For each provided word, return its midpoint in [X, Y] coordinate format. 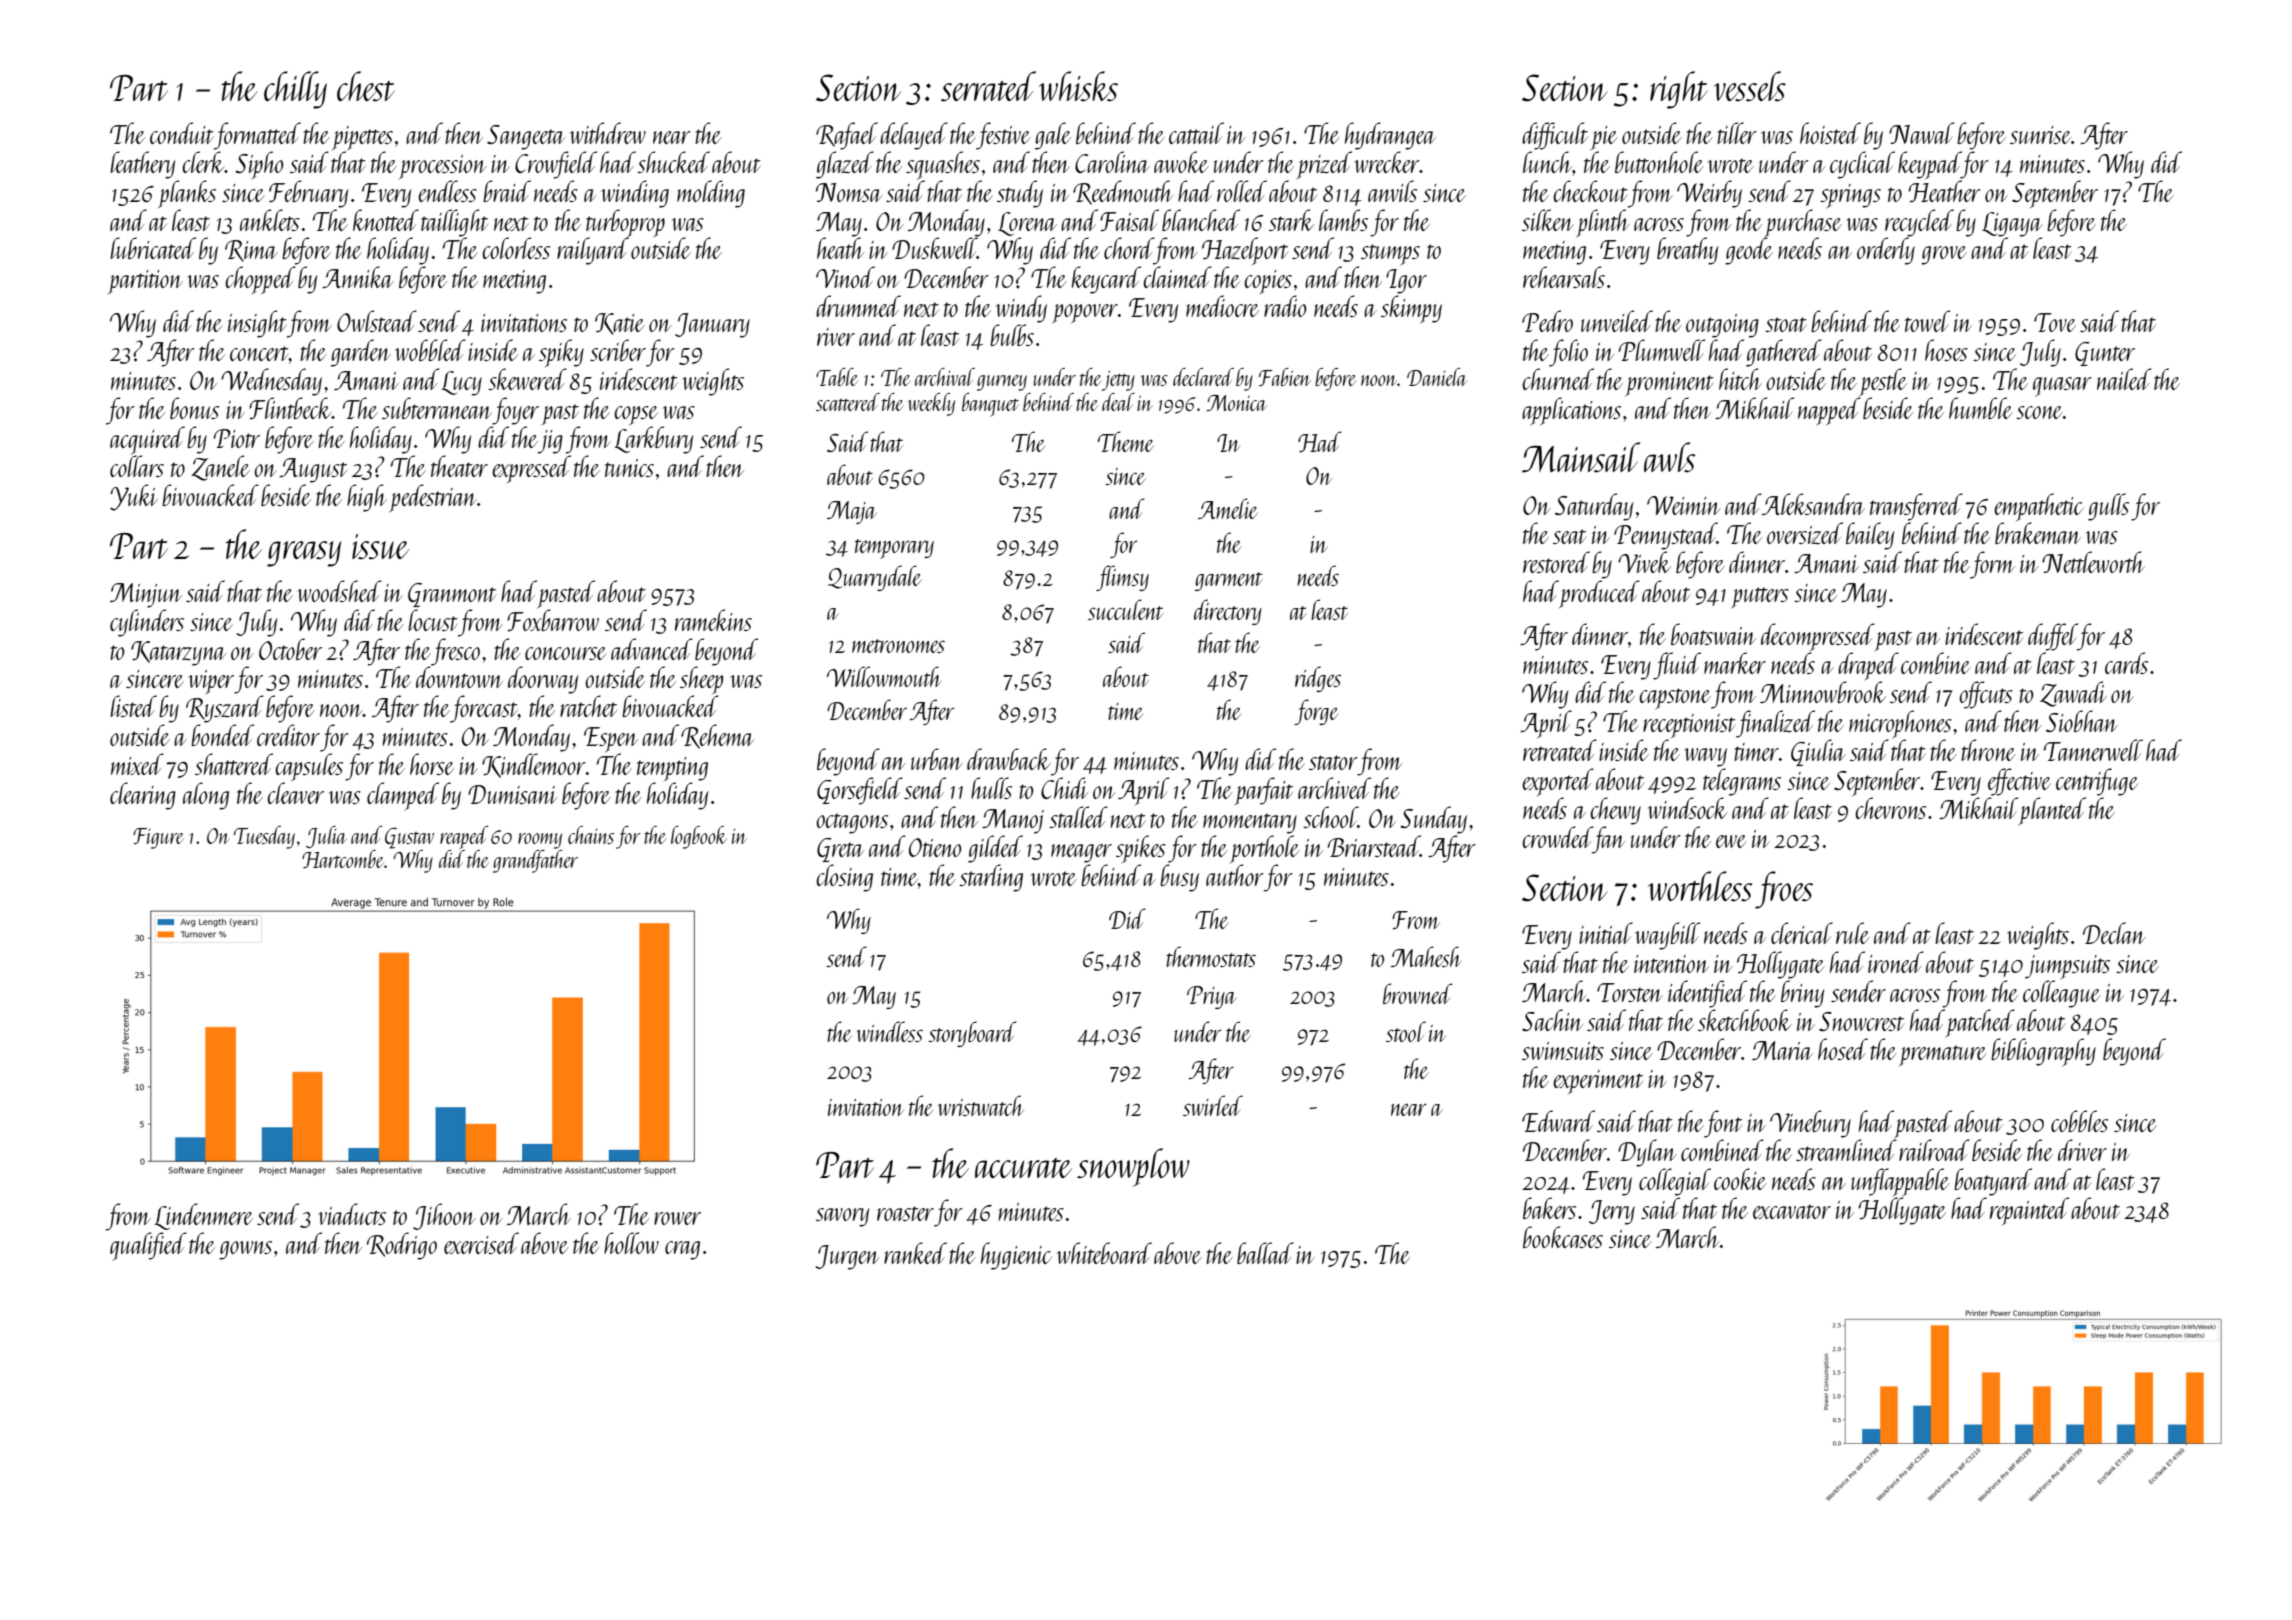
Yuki [134, 497]
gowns [245, 1250]
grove [1944, 255]
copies [1268, 282]
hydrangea [1390, 136]
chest [366, 86]
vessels [1750, 86]
